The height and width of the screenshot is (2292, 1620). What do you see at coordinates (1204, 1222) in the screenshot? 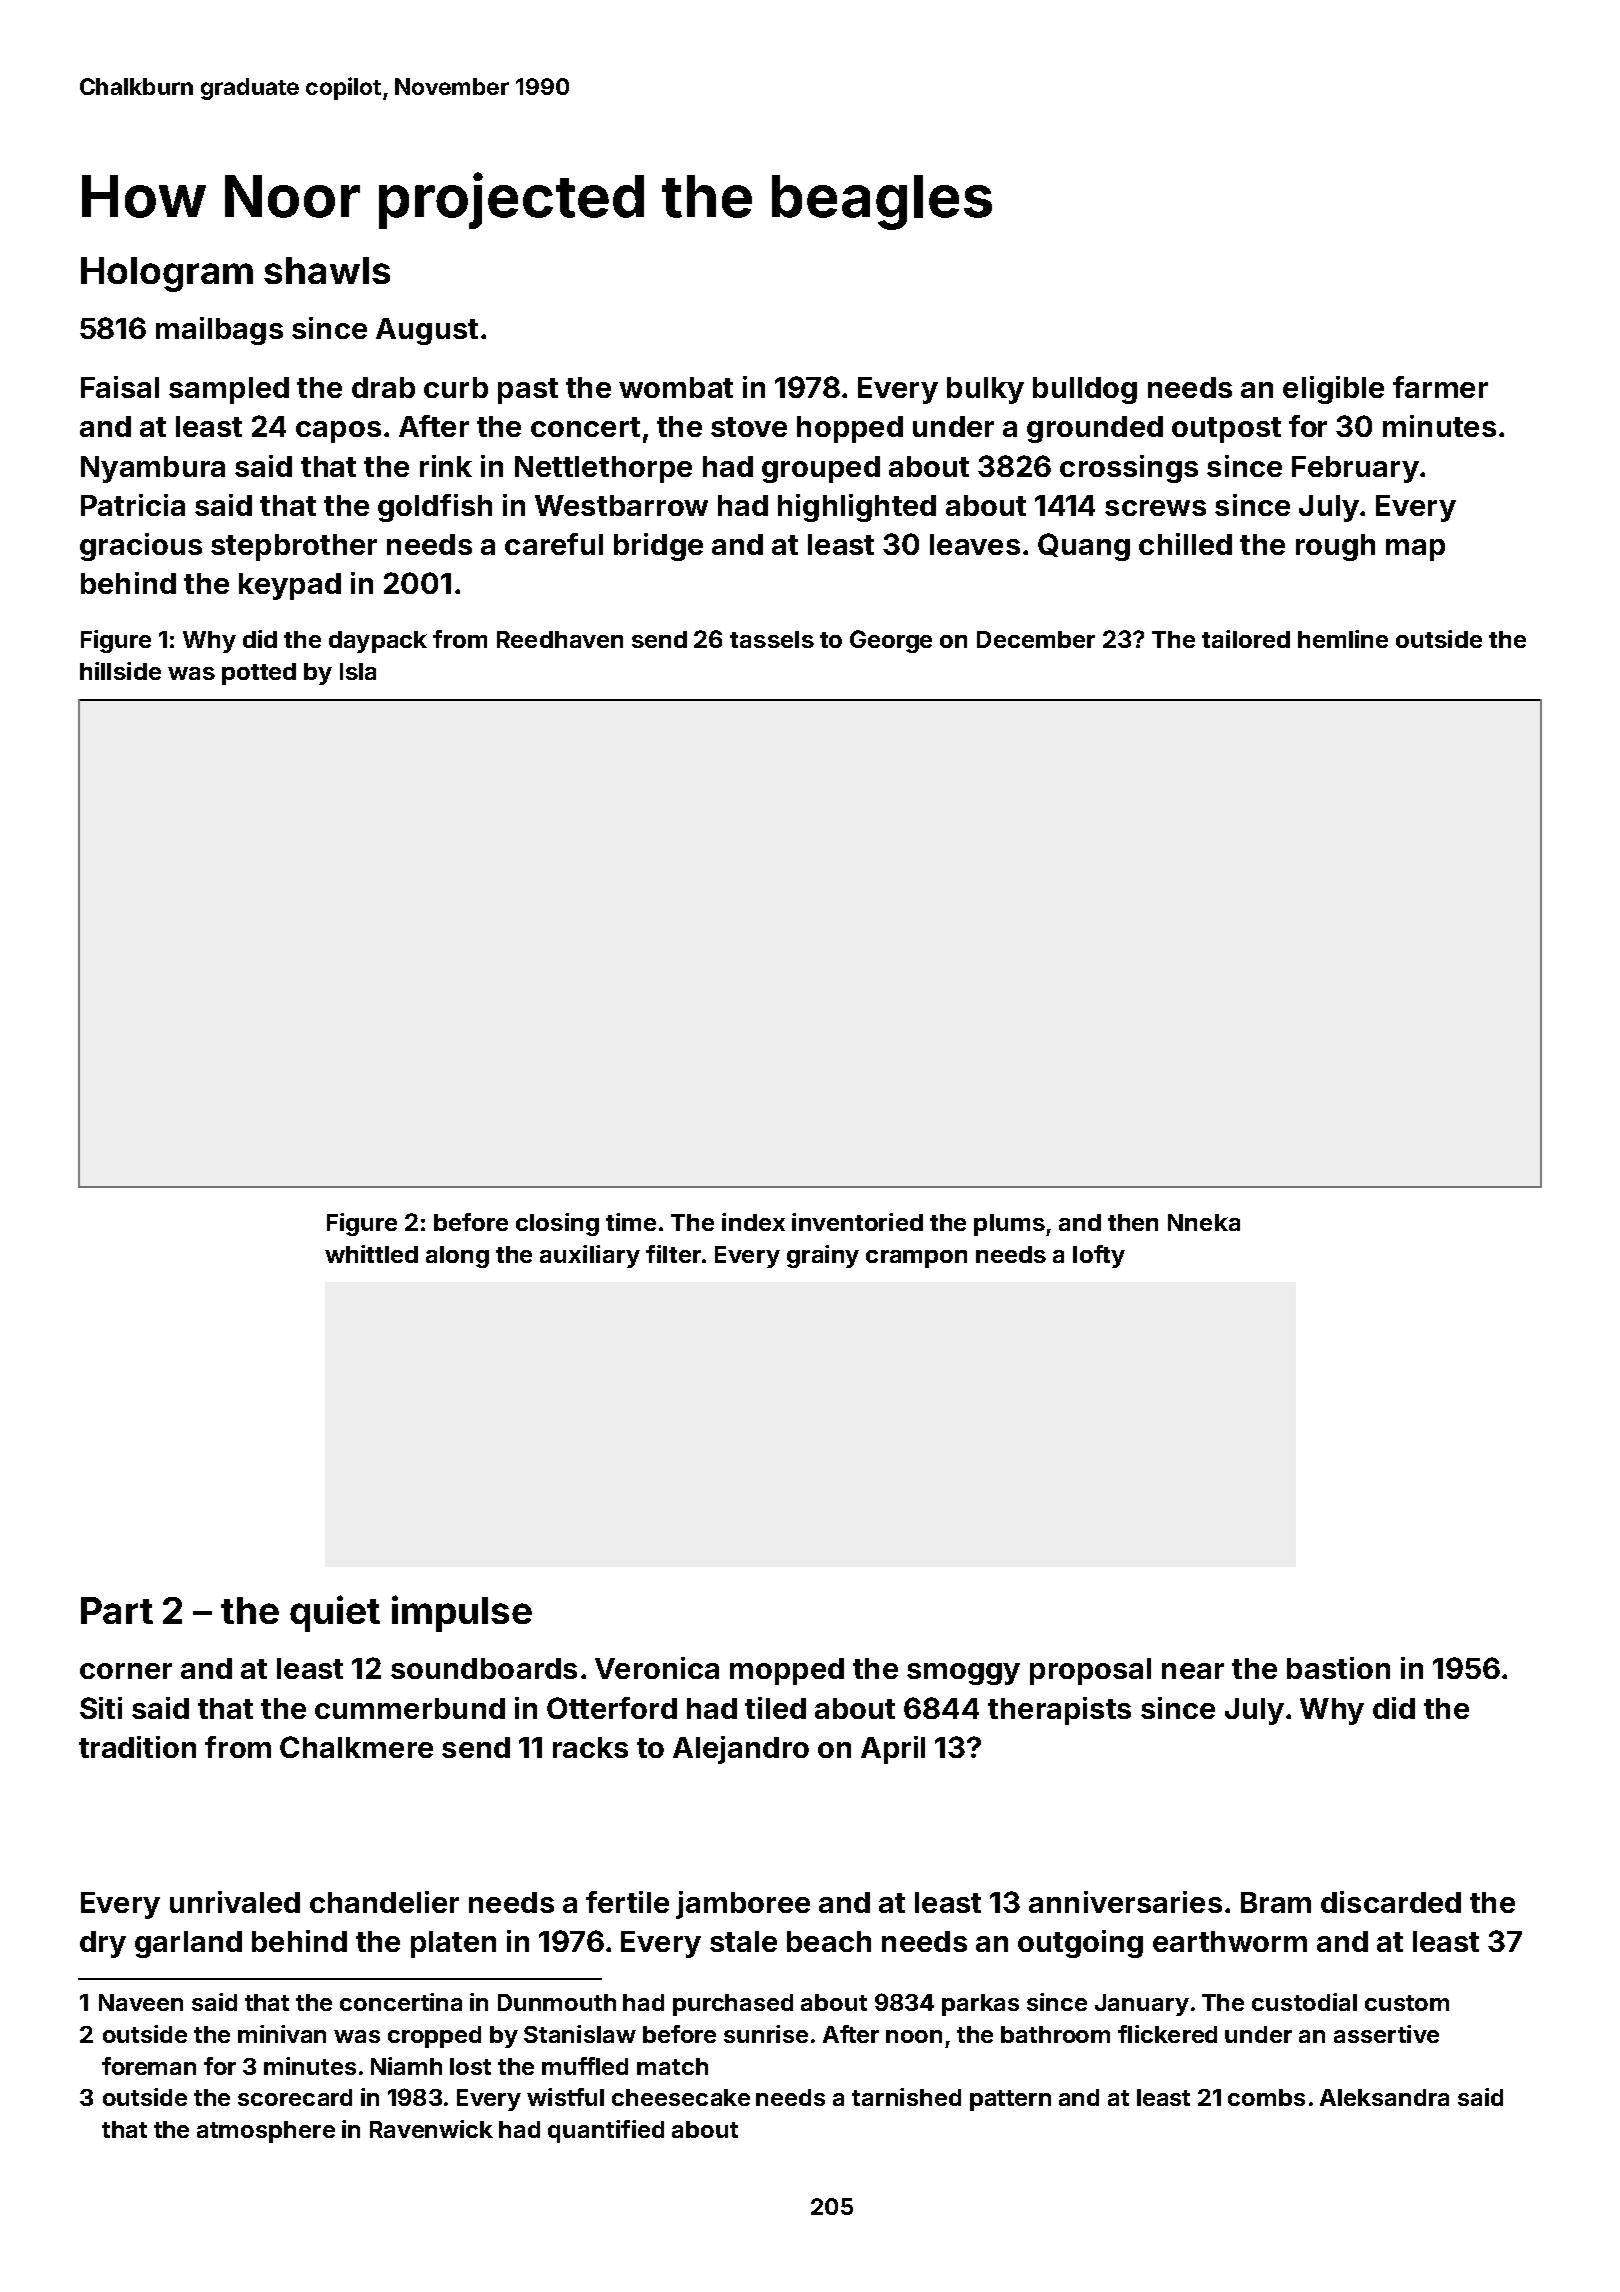
I see `Nneka` at bounding box center [1204, 1222].
